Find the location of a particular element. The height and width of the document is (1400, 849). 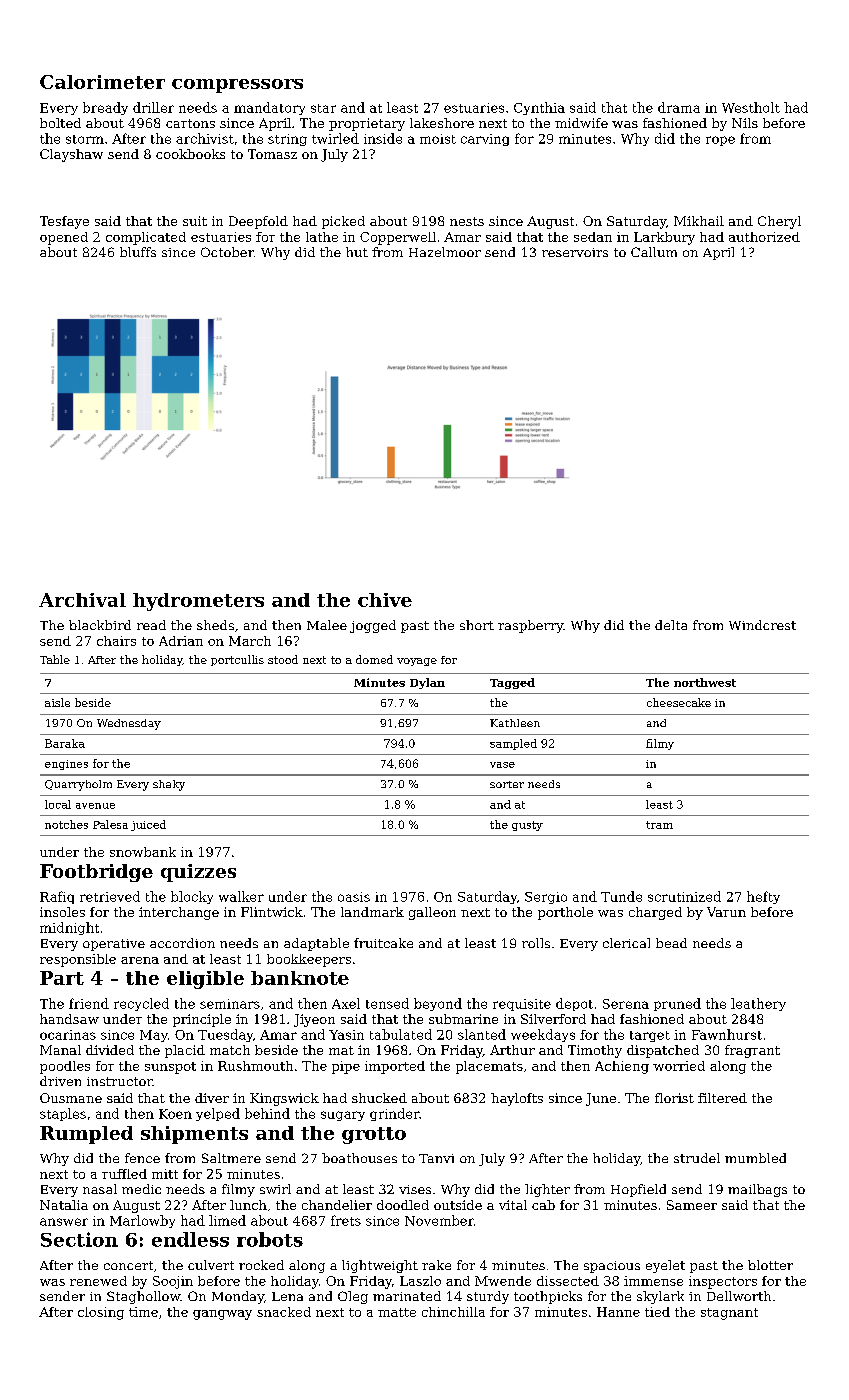

filtered is located at coordinates (722, 1098).
